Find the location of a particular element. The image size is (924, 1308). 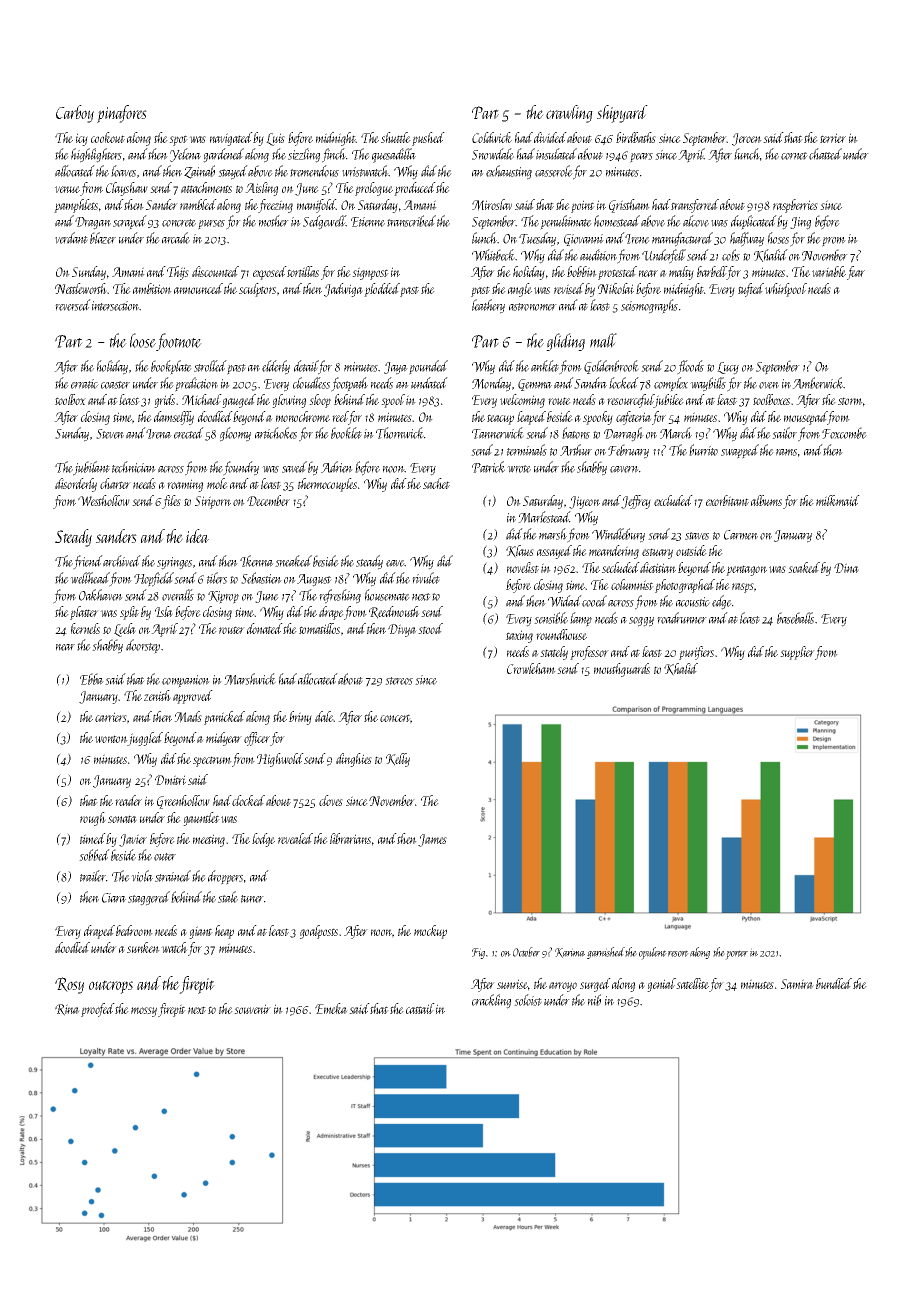

porter is located at coordinates (736, 955).
